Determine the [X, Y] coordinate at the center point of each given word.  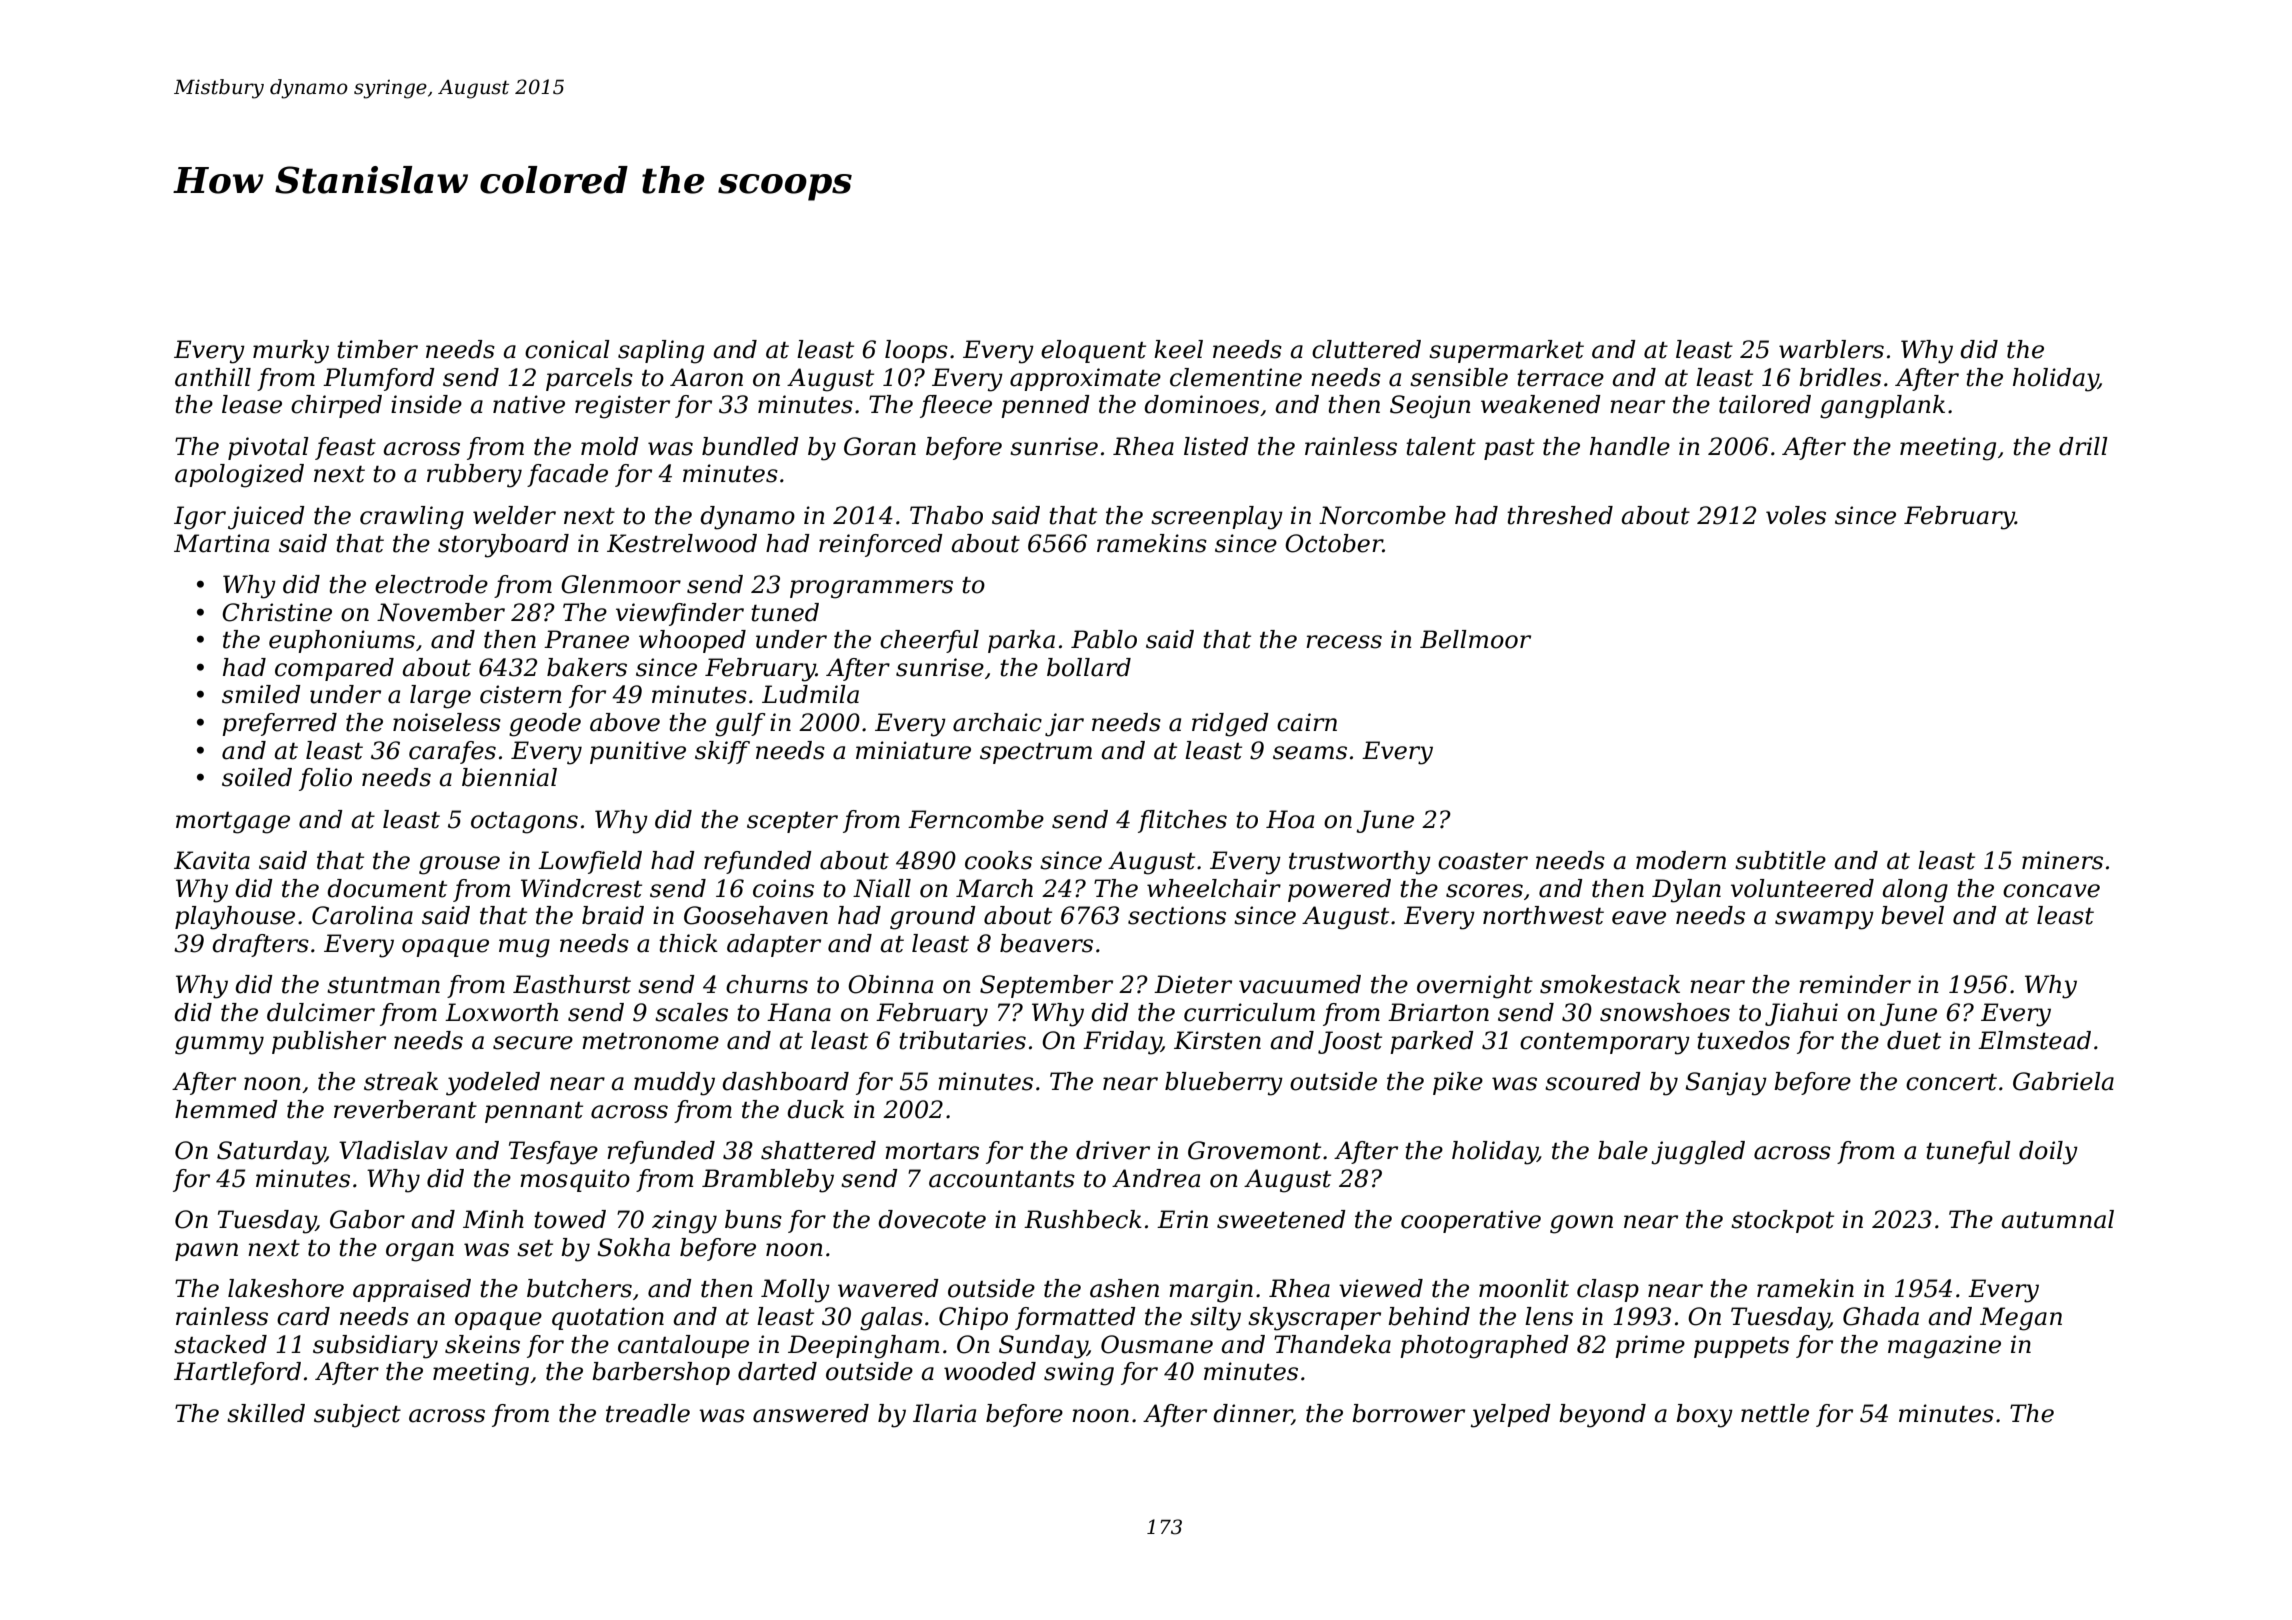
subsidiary [375, 1347]
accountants [1002, 1179]
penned [1045, 406]
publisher [329, 1042]
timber [377, 349]
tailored [1765, 404]
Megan [2021, 1319]
